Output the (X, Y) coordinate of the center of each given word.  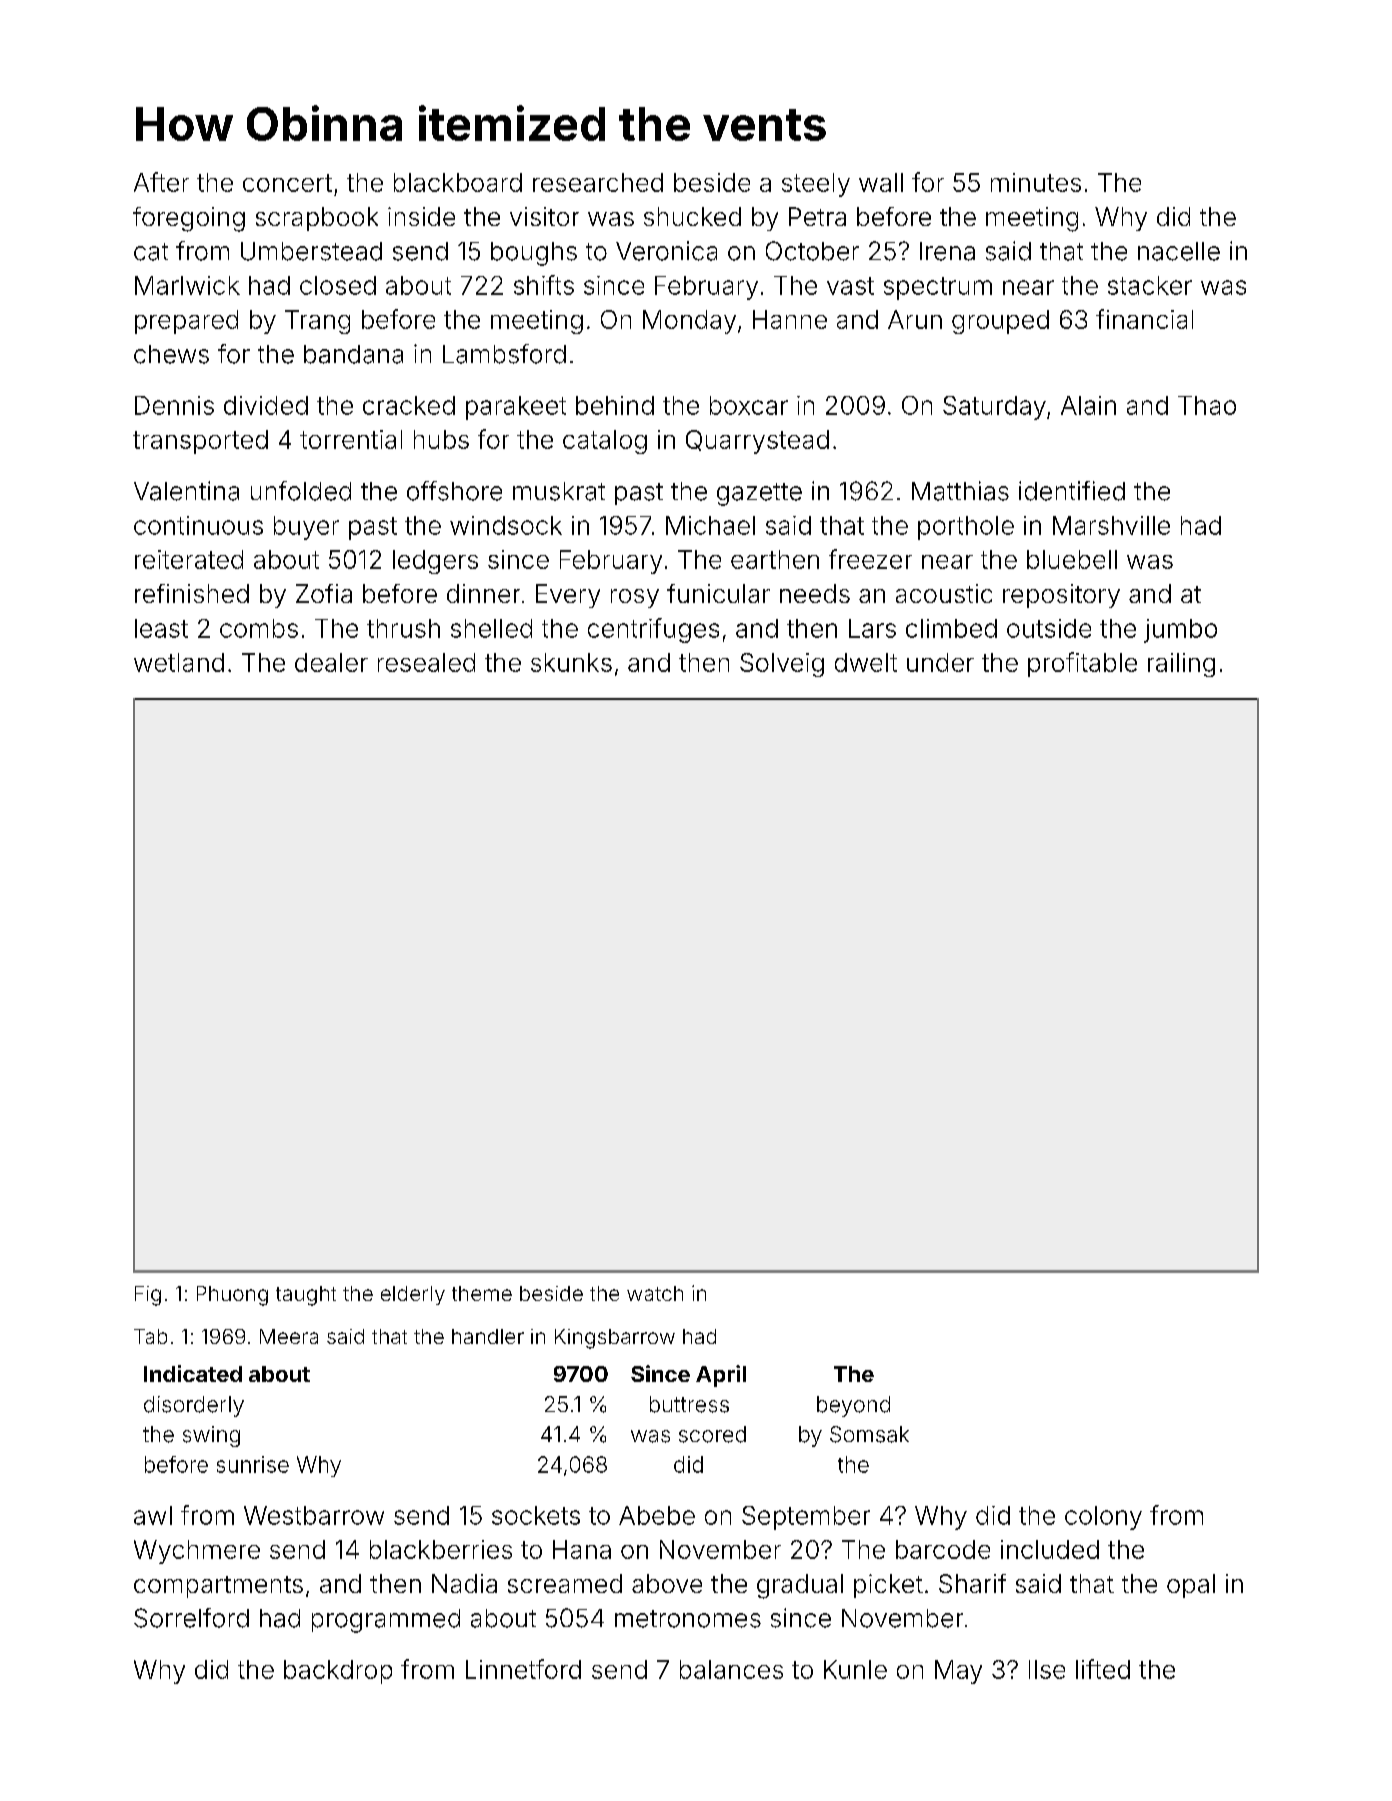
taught (306, 1296)
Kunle (855, 1669)
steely (816, 185)
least (161, 628)
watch (655, 1293)
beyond (853, 1406)
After (161, 182)
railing (1181, 665)
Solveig (782, 665)
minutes (1036, 182)
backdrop (338, 1672)
